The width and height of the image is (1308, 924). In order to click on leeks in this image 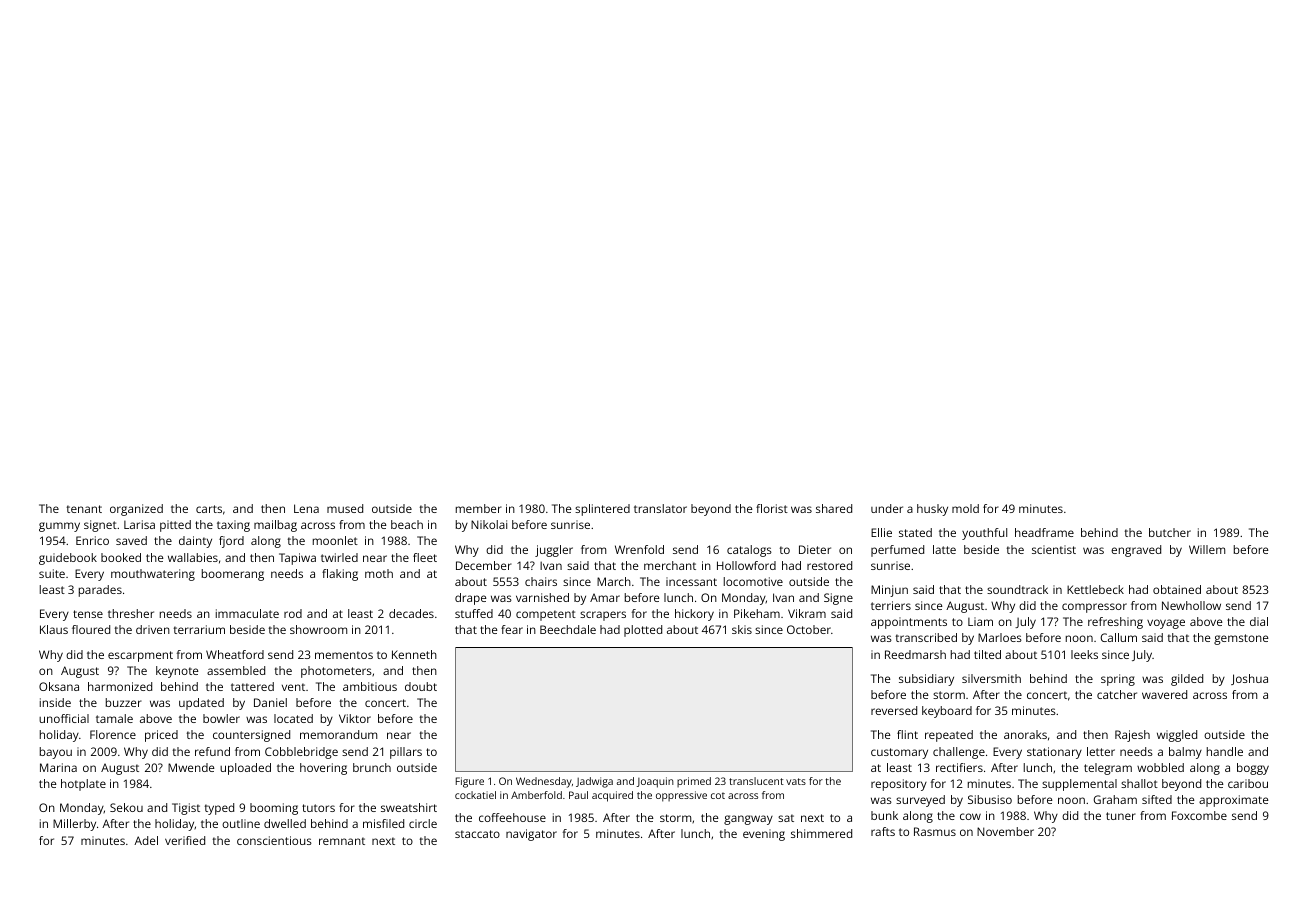, I will do `click(1084, 654)`.
